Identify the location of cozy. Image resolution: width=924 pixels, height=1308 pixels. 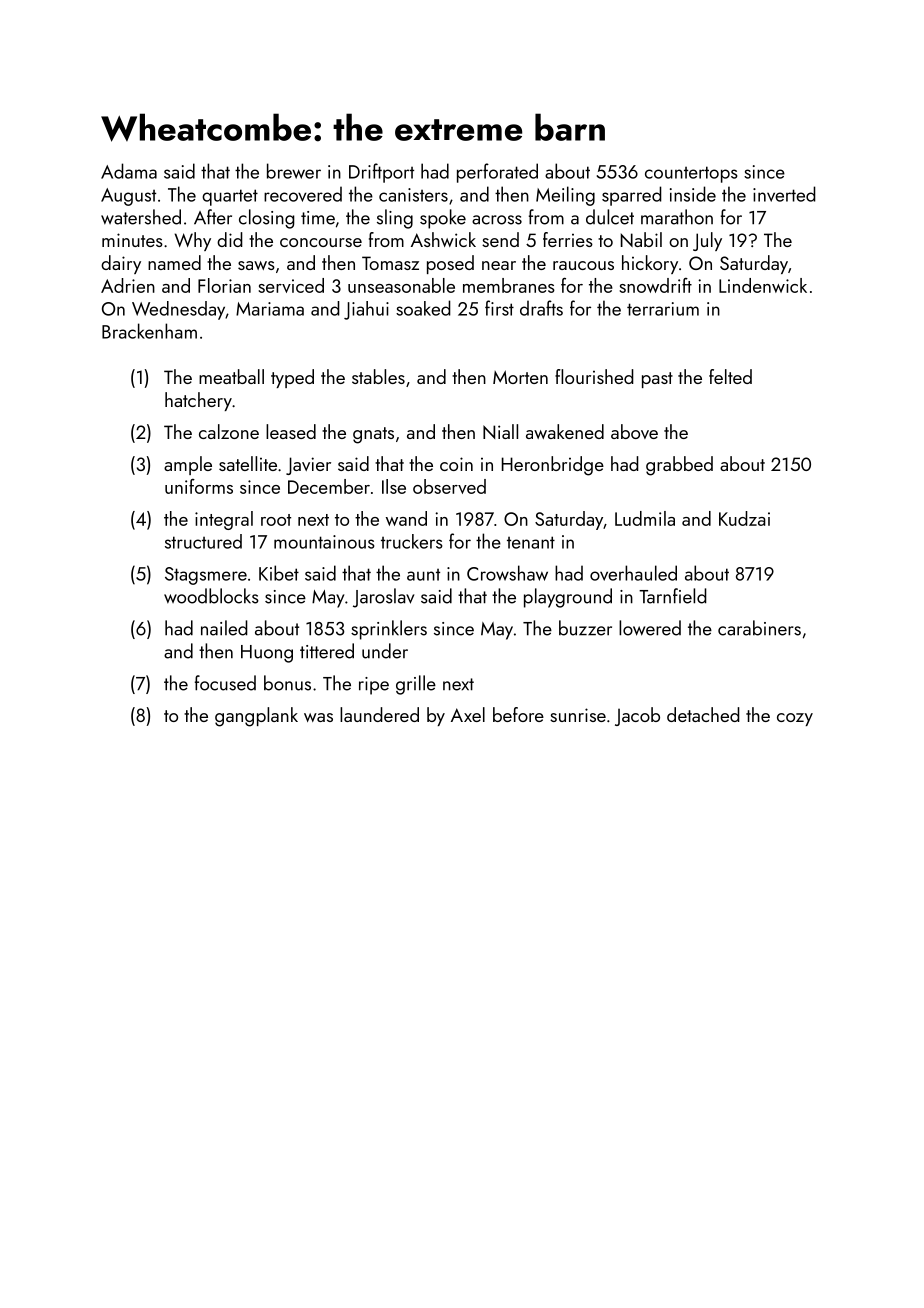
(795, 719).
